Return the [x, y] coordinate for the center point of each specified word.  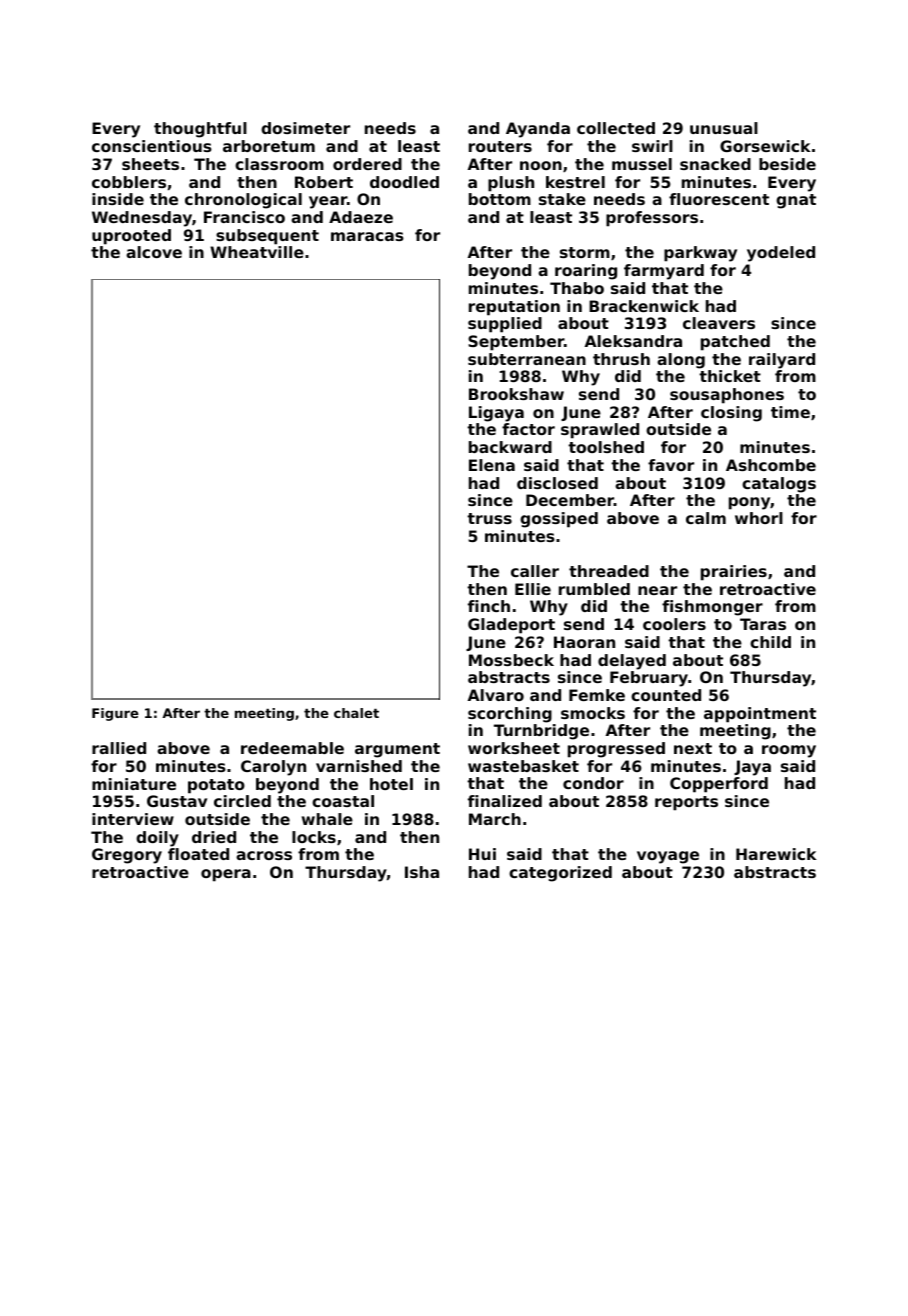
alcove [154, 252]
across [264, 855]
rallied [119, 748]
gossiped [559, 520]
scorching [510, 715]
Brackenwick [644, 306]
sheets [150, 164]
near [657, 590]
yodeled [781, 254]
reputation [514, 308]
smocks [593, 713]
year [328, 202]
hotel [391, 784]
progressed [616, 750]
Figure [115, 714]
